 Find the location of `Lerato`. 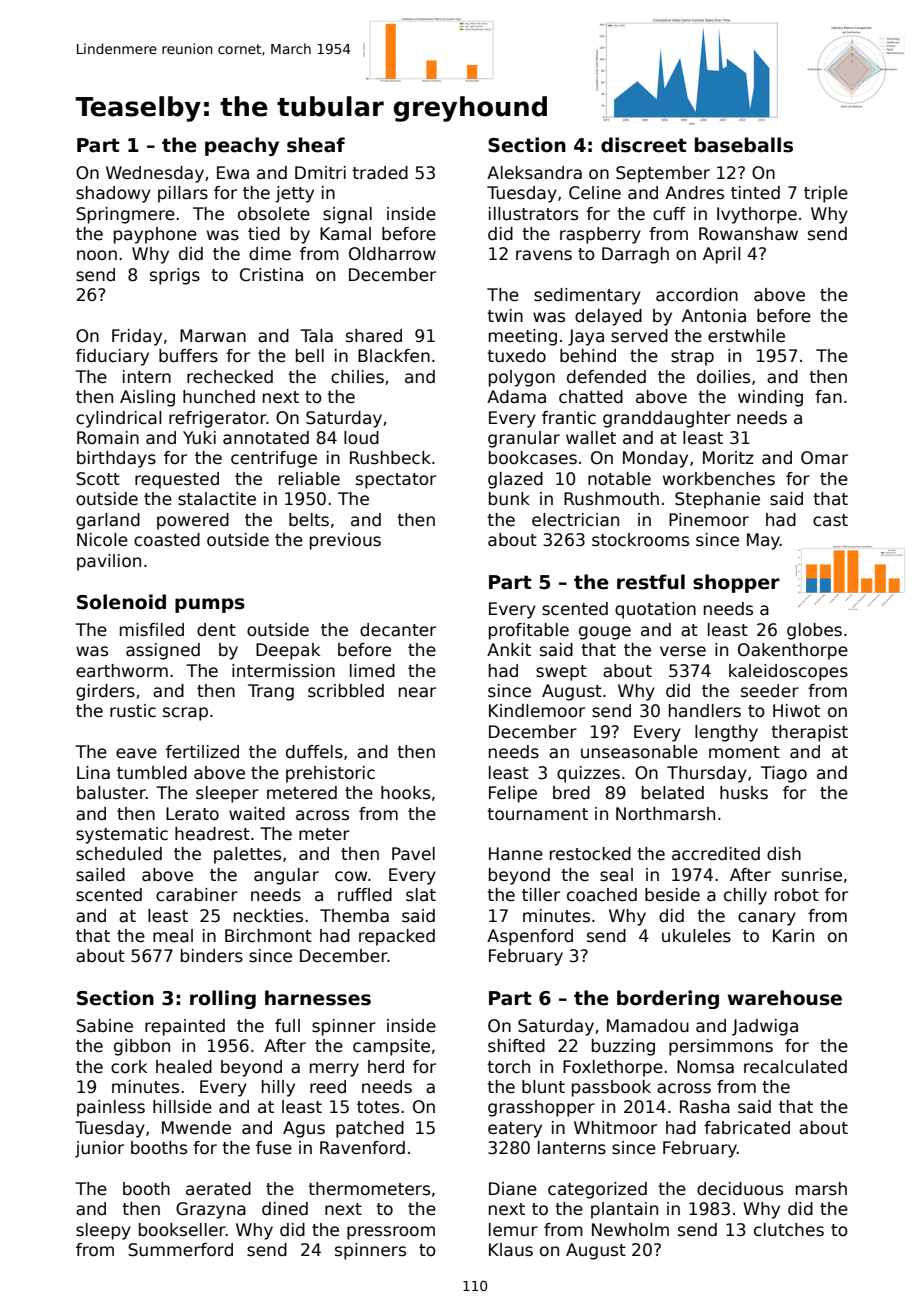

Lerato is located at coordinates (192, 814).
